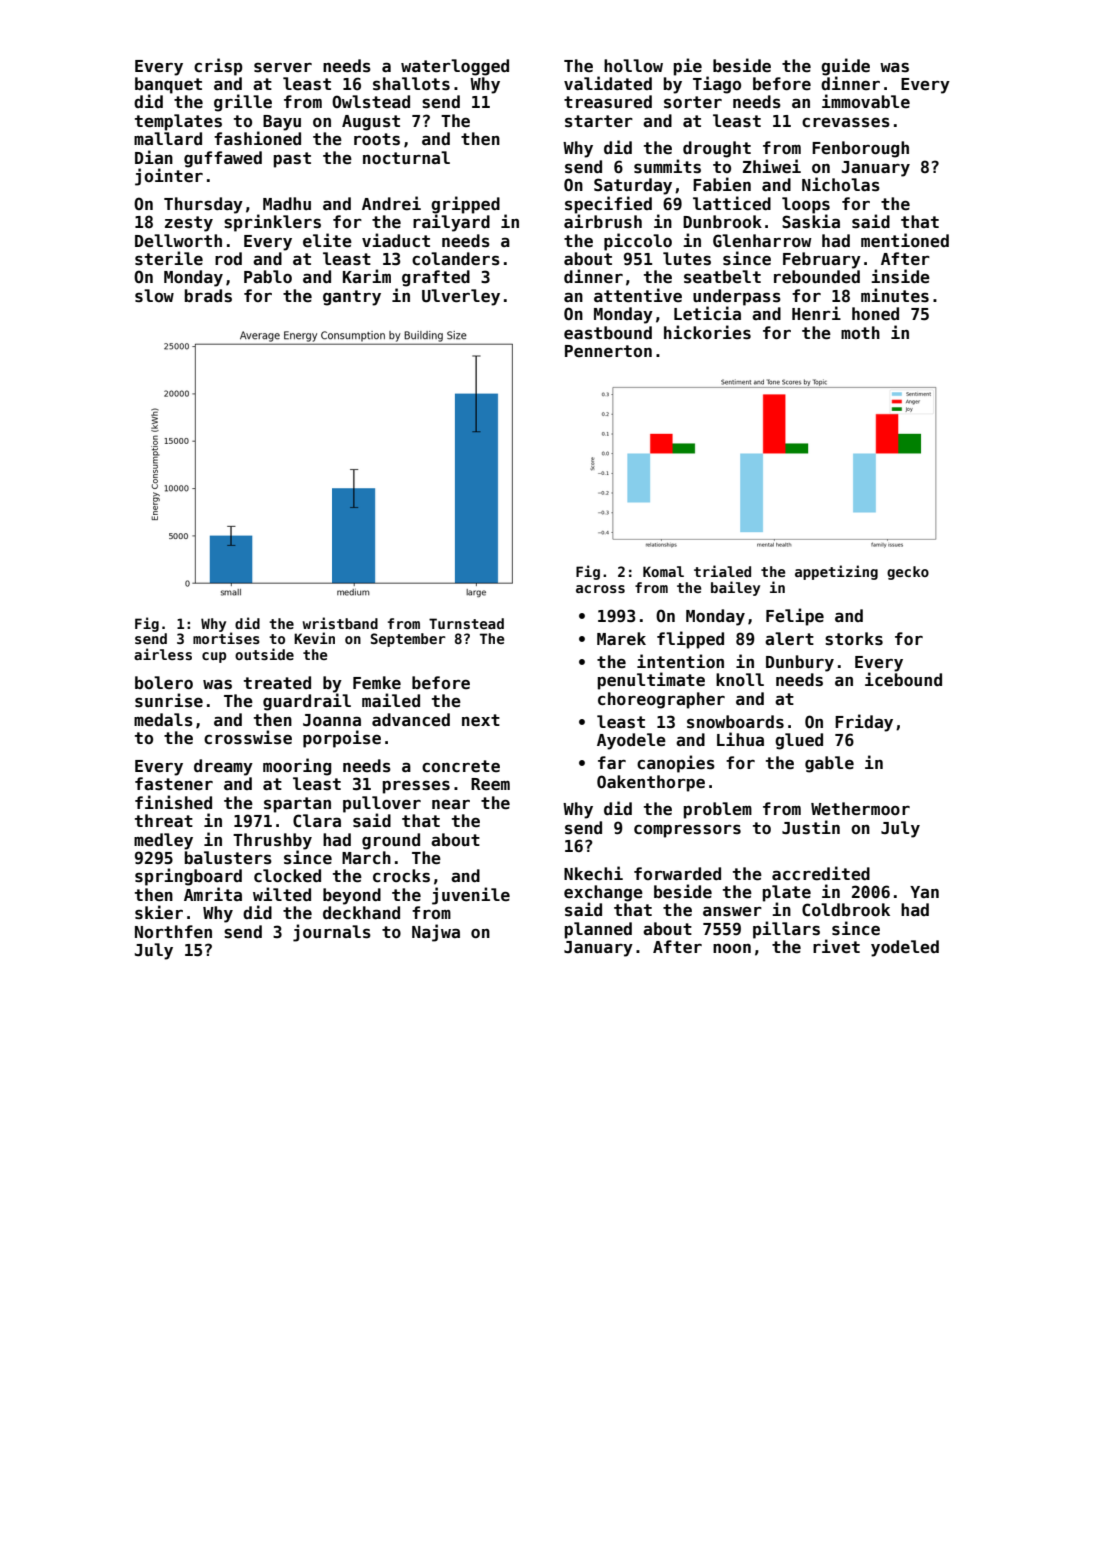 This screenshot has width=1094, height=1554. Describe the element at coordinates (900, 276) in the screenshot. I see `inside` at that location.
